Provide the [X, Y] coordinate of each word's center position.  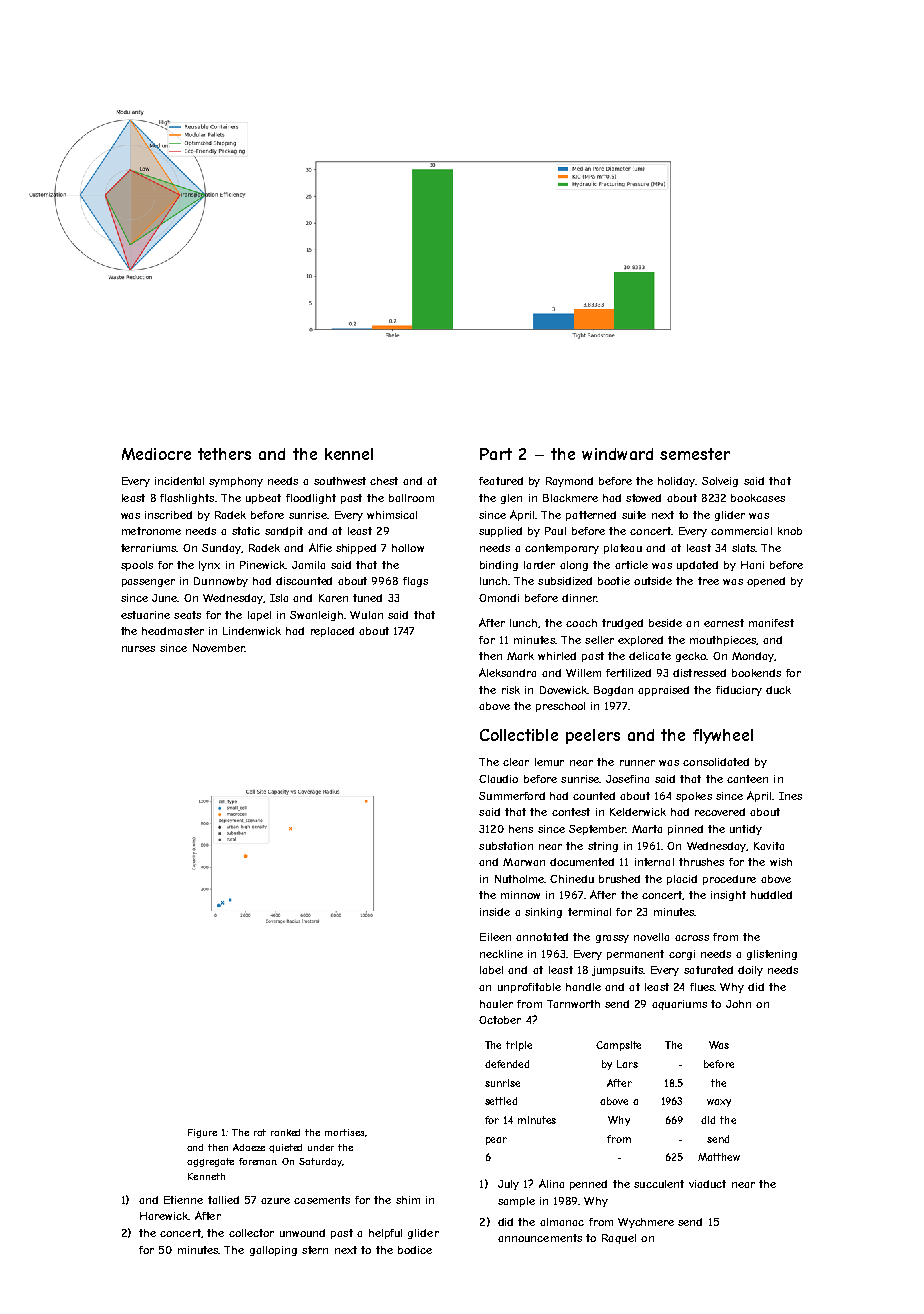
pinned [685, 830]
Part [496, 454]
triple [519, 1046]
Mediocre [156, 454]
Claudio [498, 779]
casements [322, 1200]
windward [617, 454]
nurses [138, 649]
